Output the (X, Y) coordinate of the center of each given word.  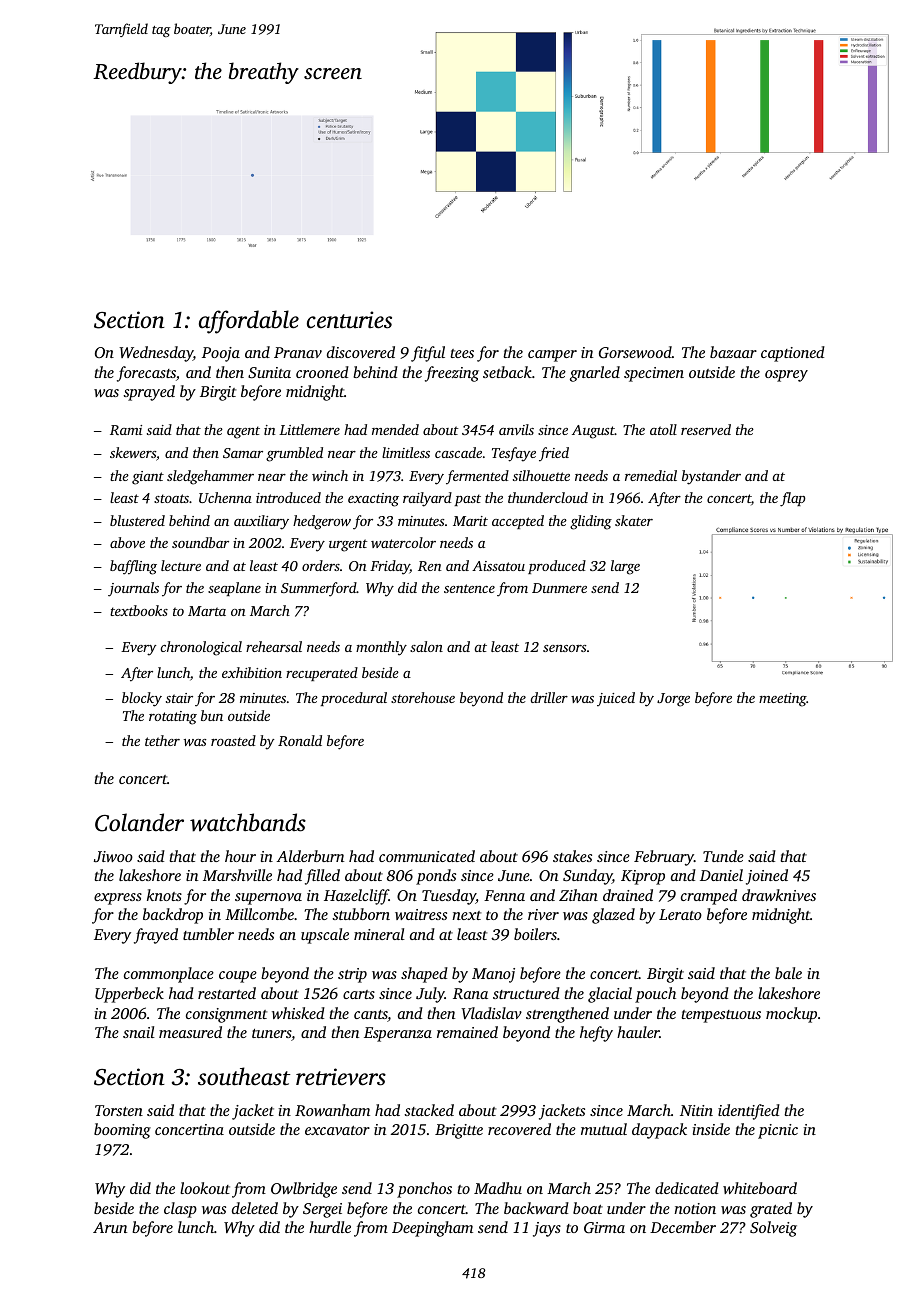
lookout (205, 1188)
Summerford (319, 589)
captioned (793, 354)
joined (767, 877)
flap (793, 499)
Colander (139, 822)
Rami (126, 430)
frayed (156, 936)
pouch (655, 995)
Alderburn (310, 856)
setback (507, 372)
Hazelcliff (356, 897)
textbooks (139, 610)
